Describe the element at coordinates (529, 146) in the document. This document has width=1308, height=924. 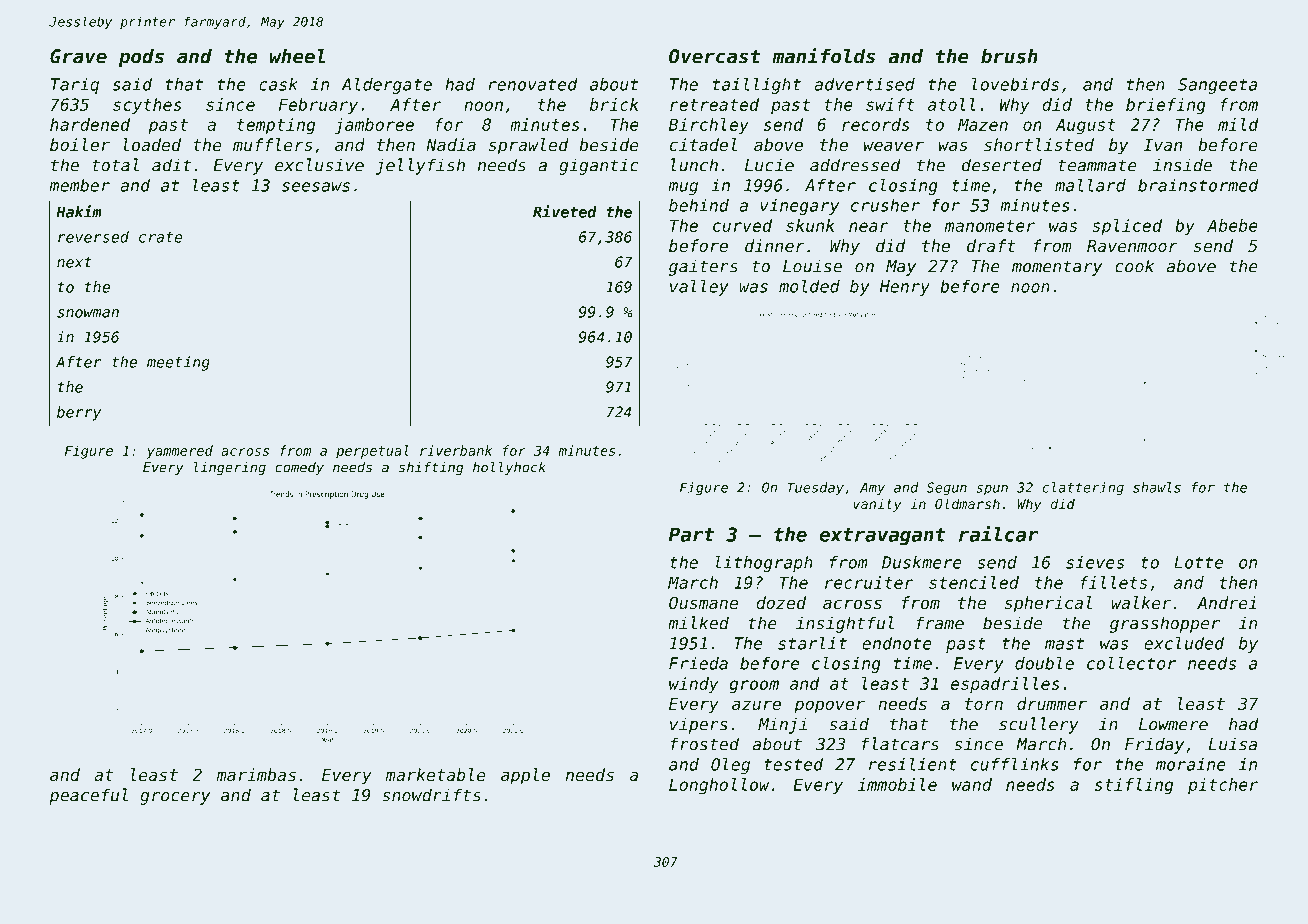
I see `sprawled` at that location.
